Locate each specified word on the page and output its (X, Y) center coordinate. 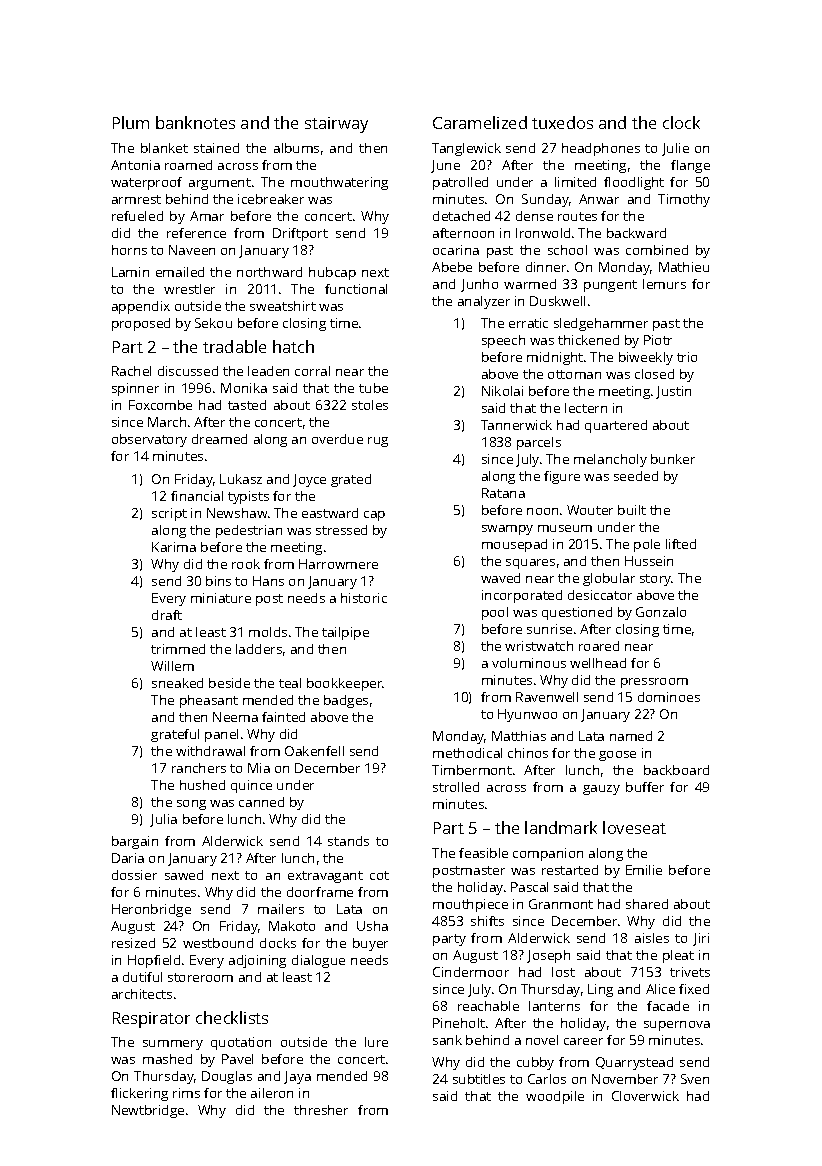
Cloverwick (645, 1096)
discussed (188, 371)
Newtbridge (148, 1111)
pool (495, 613)
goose (617, 756)
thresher (321, 1110)
